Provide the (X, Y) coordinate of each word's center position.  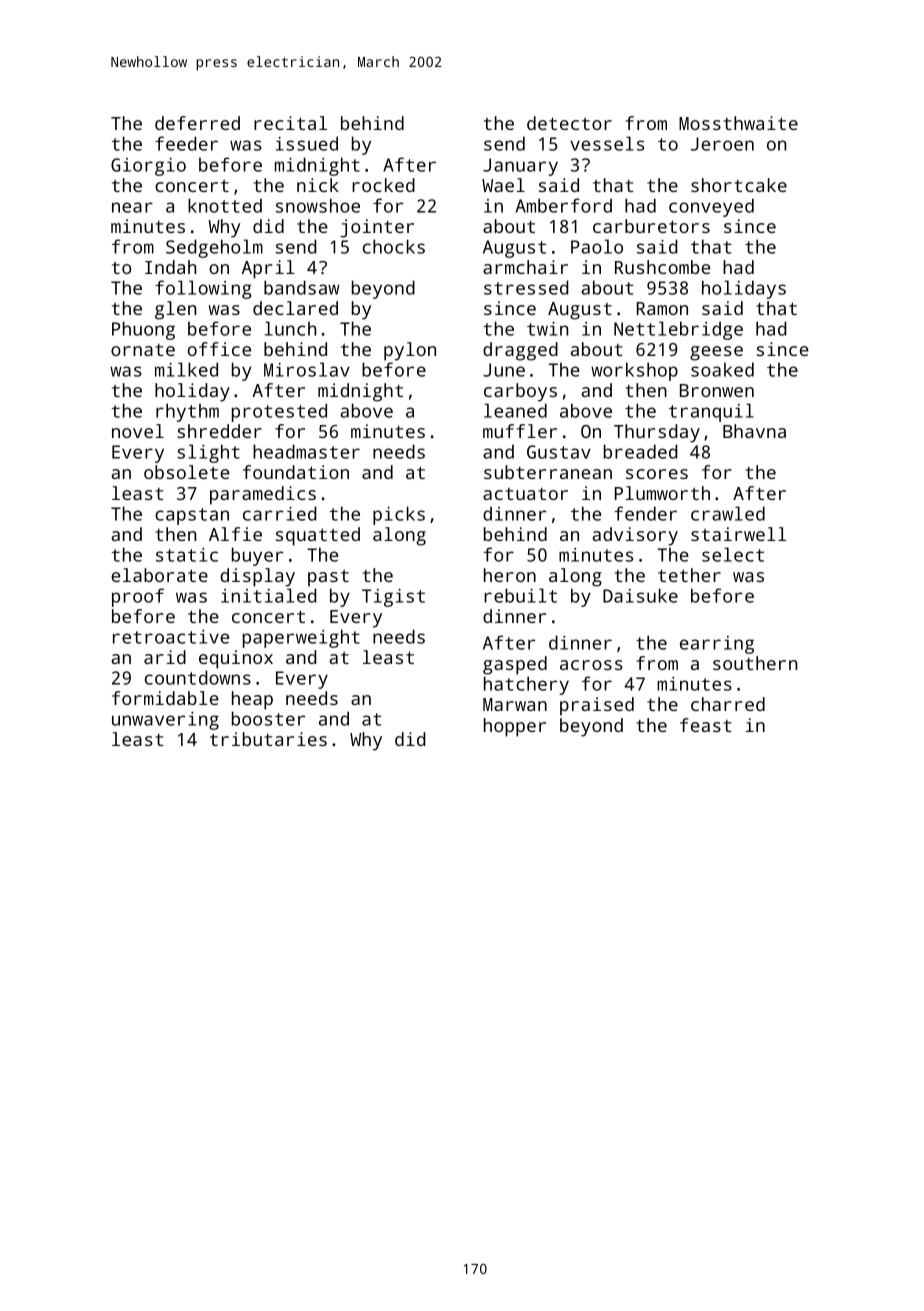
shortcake (739, 185)
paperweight (301, 638)
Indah (170, 267)
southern (755, 663)
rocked (383, 185)
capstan (192, 516)
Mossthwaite (738, 123)
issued (307, 143)
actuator (525, 493)
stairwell (738, 534)
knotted (225, 205)
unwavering (165, 721)
